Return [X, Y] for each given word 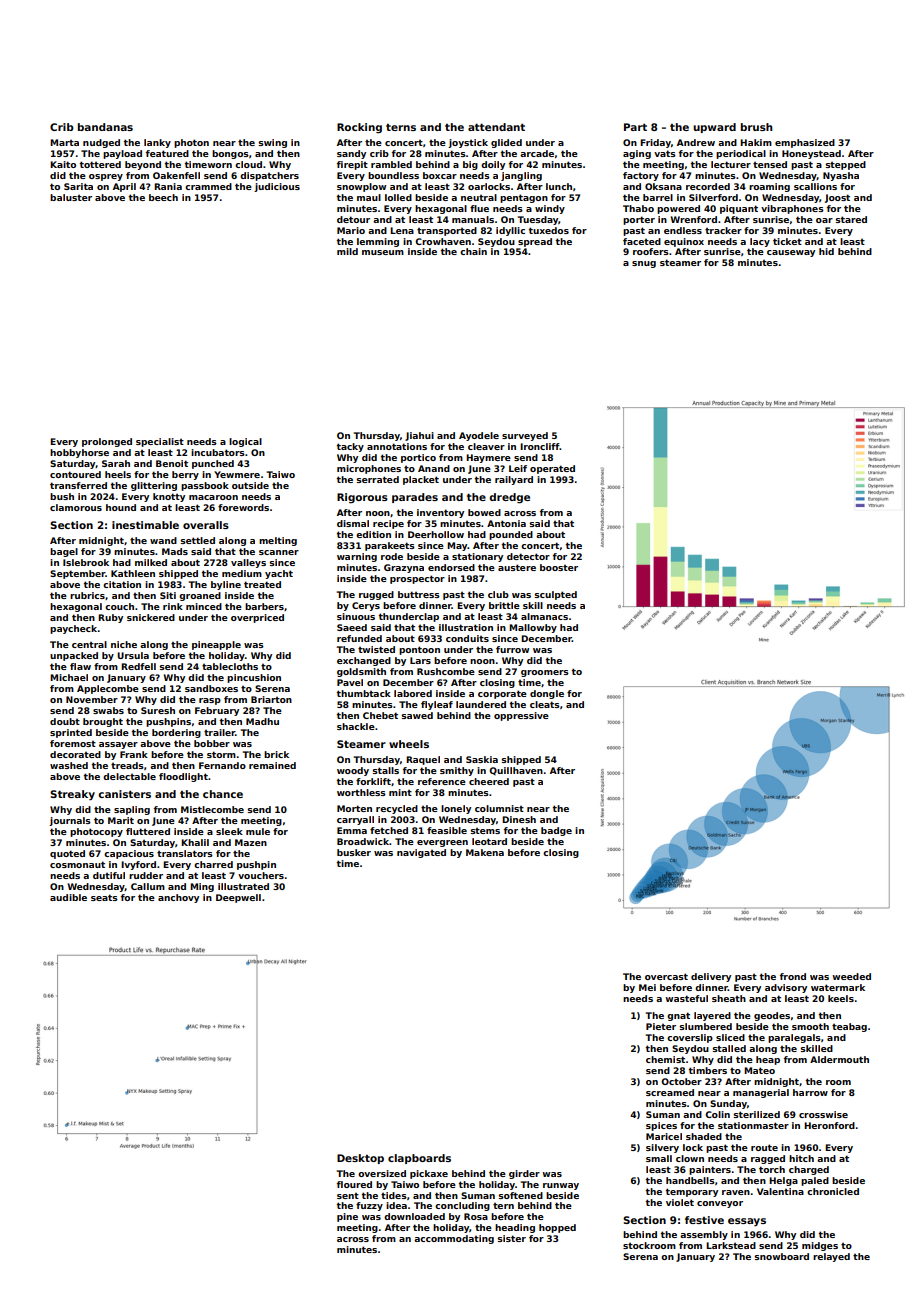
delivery [711, 977]
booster [559, 567]
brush [757, 127]
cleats [545, 704]
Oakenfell [176, 175]
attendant [496, 127]
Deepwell [238, 898]
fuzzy [369, 1206]
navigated [421, 853]
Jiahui [419, 436]
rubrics [87, 595]
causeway [791, 253]
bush [62, 496]
